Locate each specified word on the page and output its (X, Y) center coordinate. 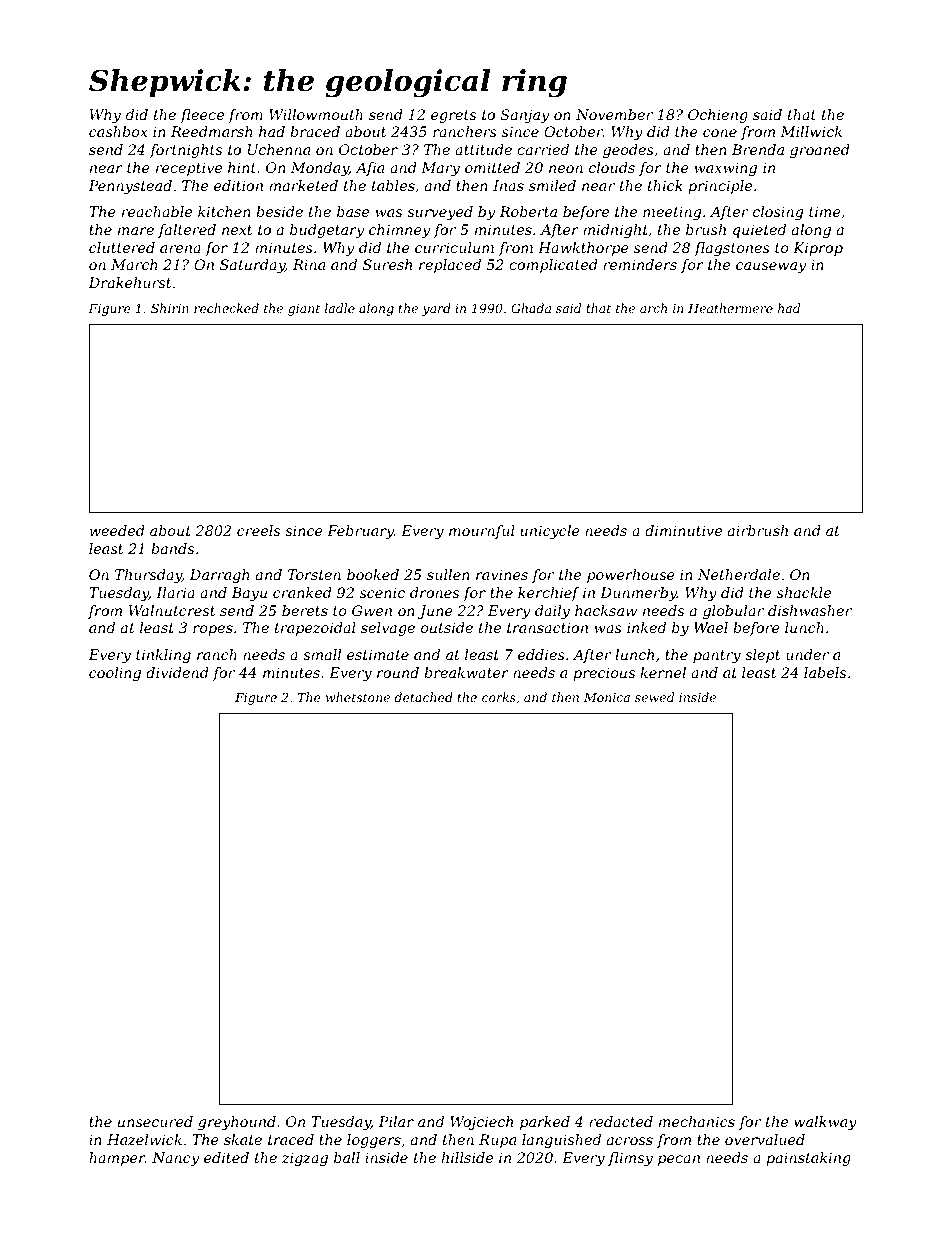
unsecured (155, 1121)
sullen (448, 574)
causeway (771, 267)
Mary (440, 169)
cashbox (118, 131)
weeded (117, 530)
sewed (654, 697)
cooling (115, 674)
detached (424, 697)
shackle (804, 592)
